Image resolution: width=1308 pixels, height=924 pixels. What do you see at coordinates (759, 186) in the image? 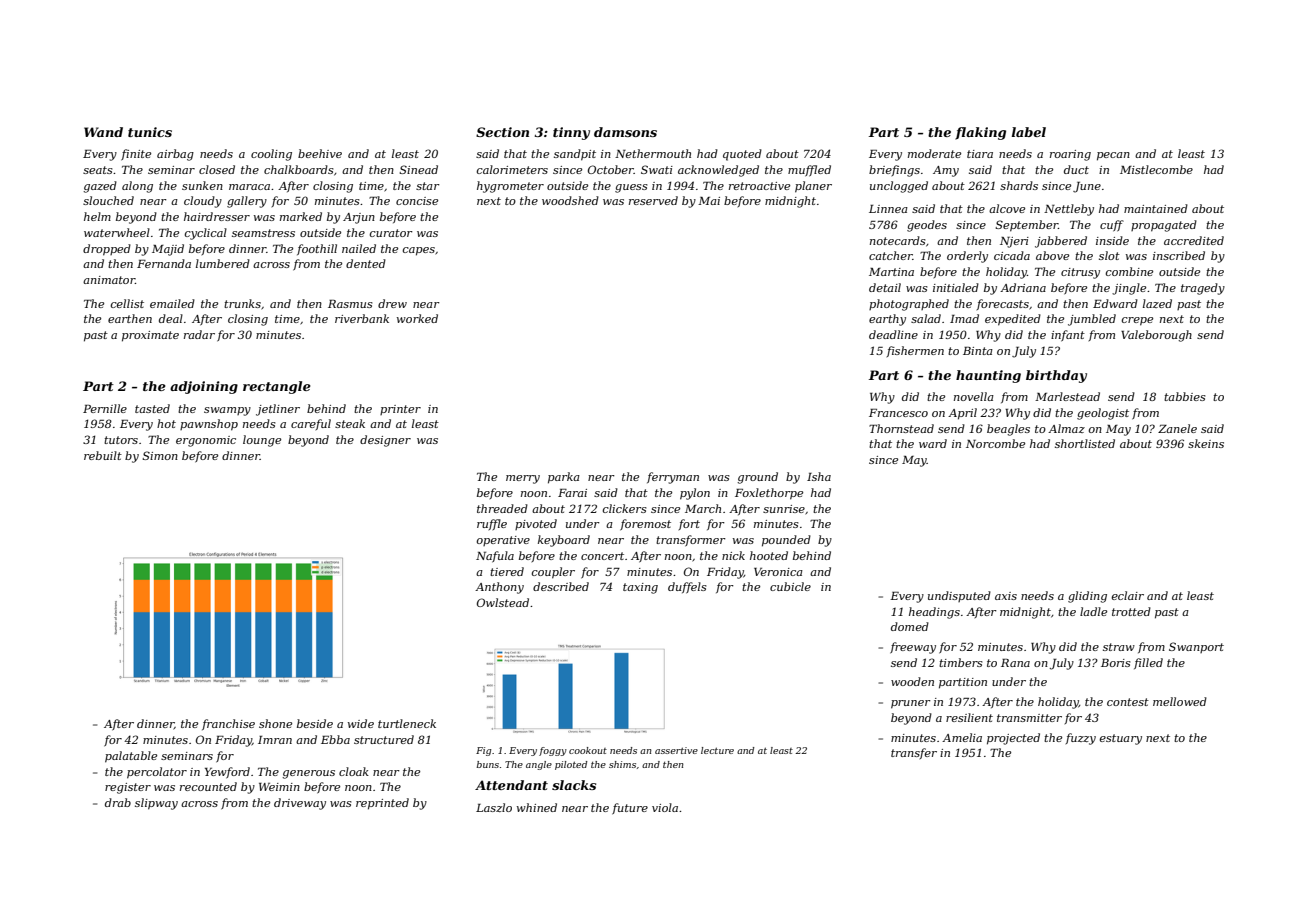
I see `retroactive` at bounding box center [759, 186].
